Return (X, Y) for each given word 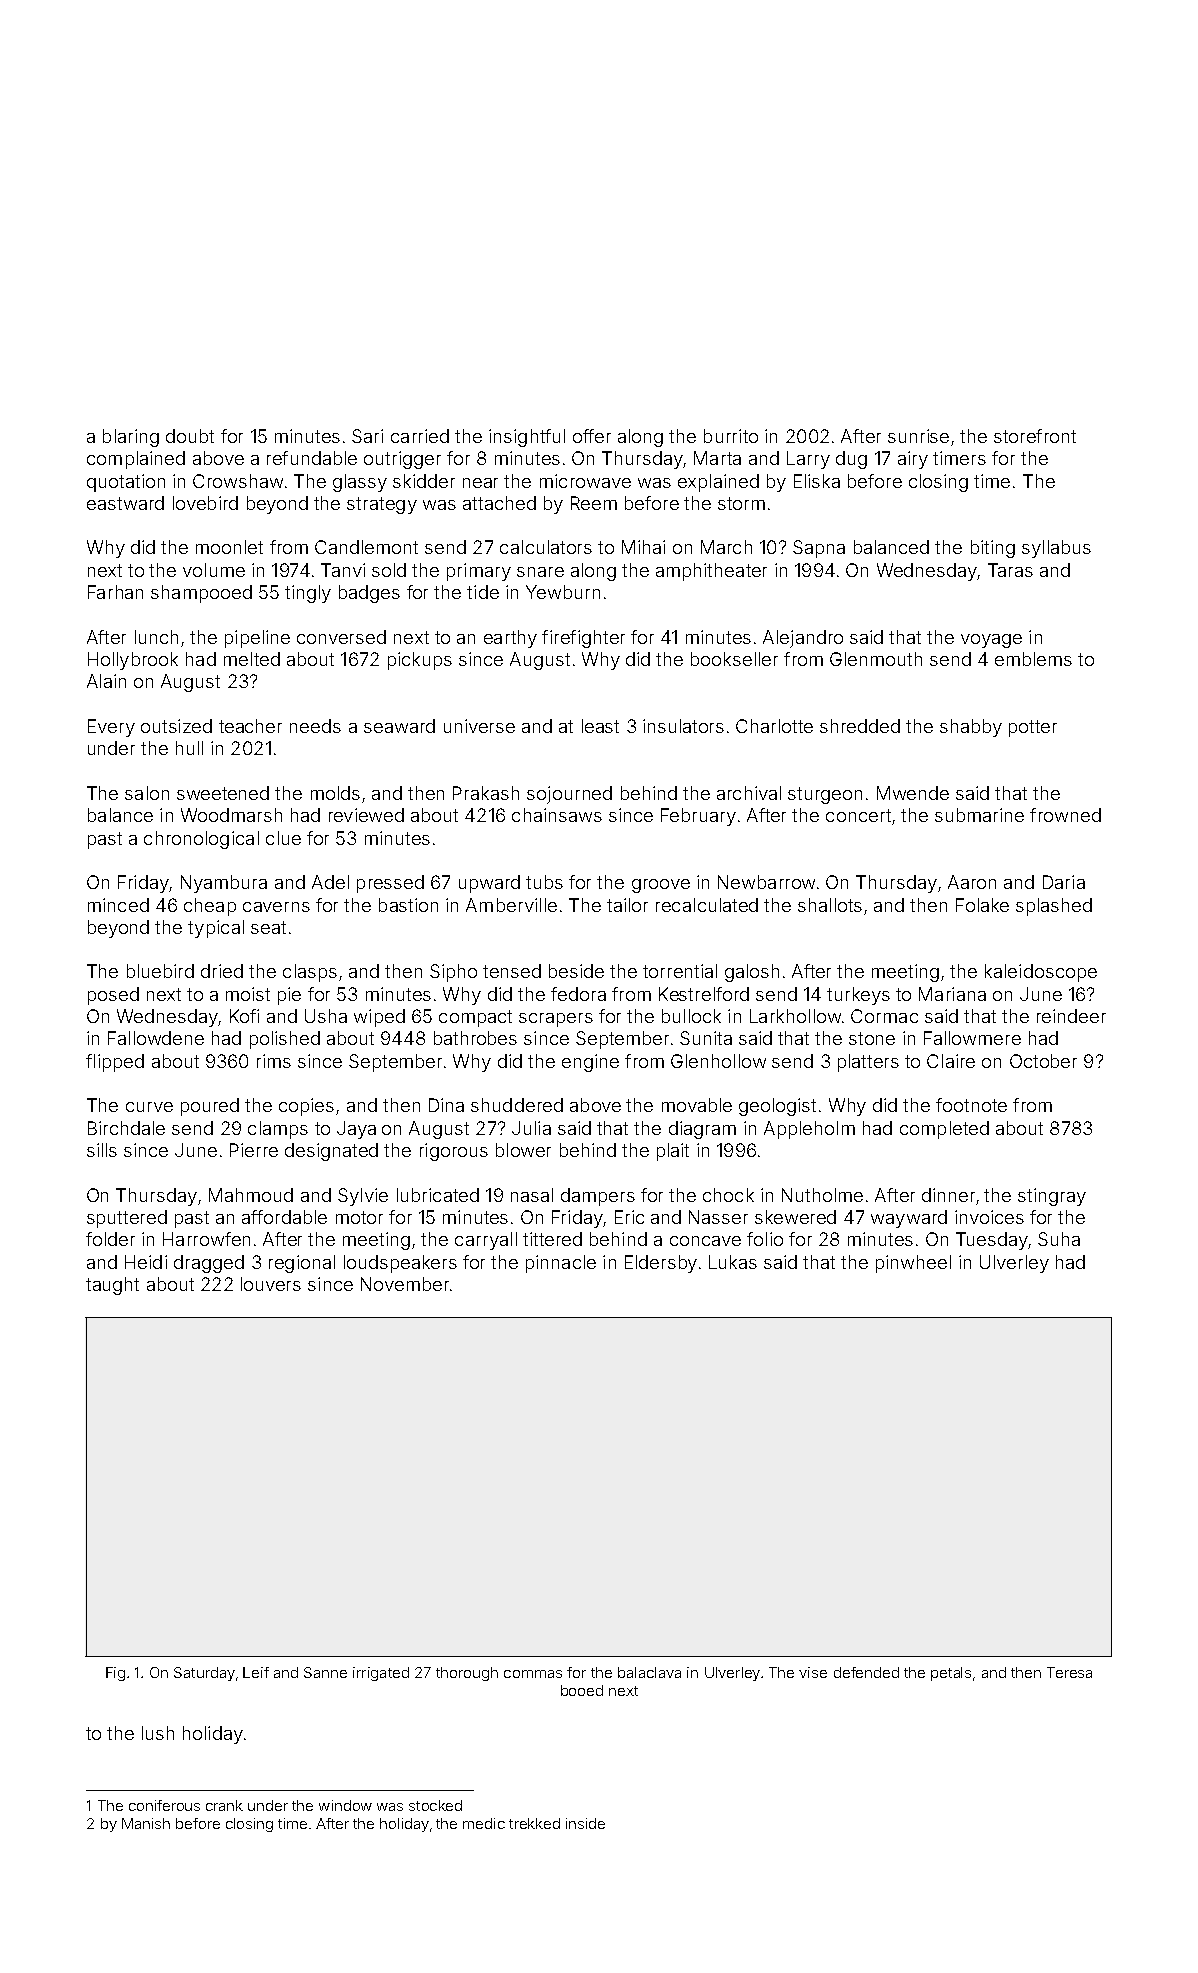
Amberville (511, 905)
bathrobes (475, 1038)
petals (951, 1674)
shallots (830, 905)
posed (113, 996)
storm (741, 503)
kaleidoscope (1041, 973)
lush (158, 1733)
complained (136, 460)
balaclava (649, 1672)
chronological (201, 840)
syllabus (1056, 549)
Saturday (204, 1674)
